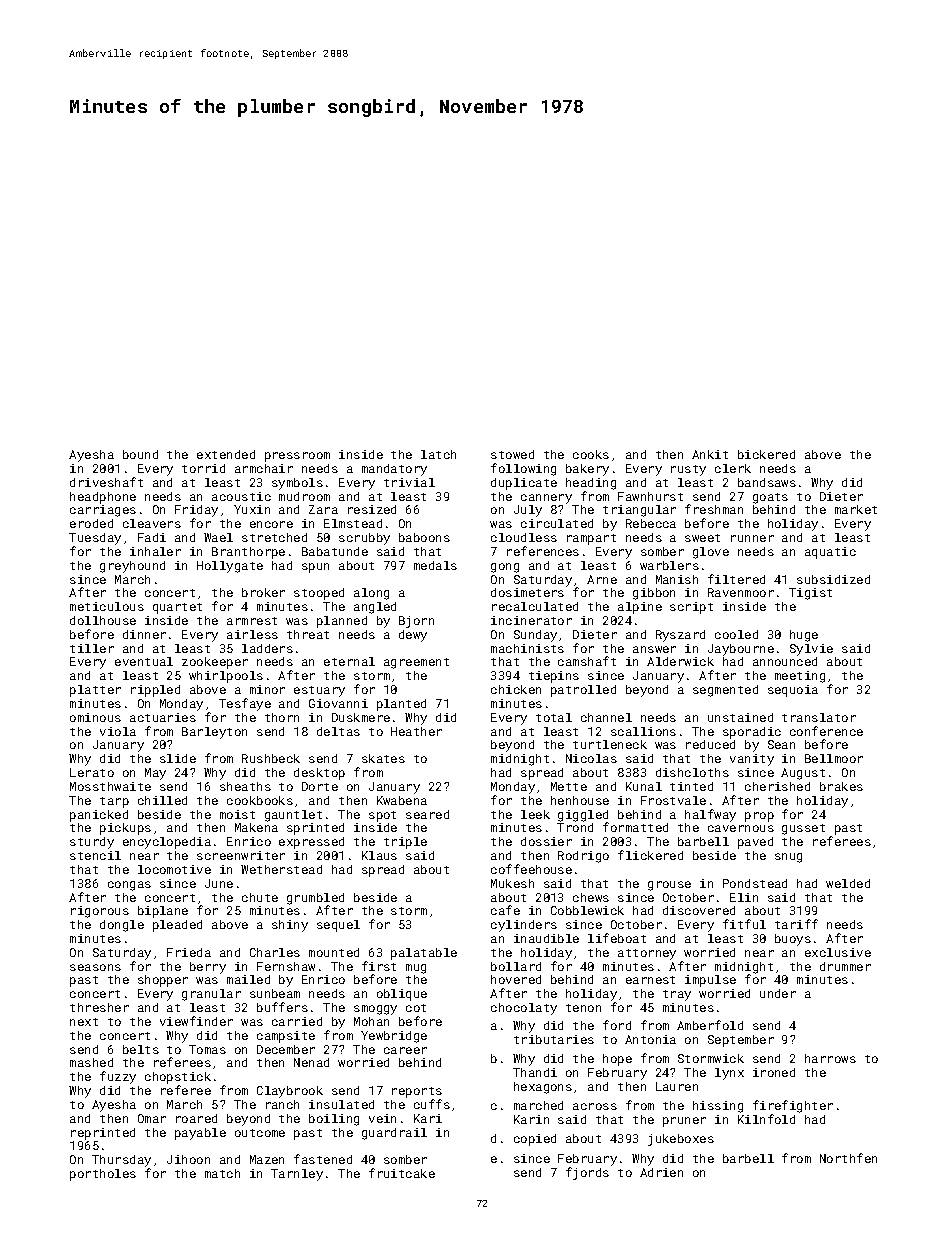 The width and height of the page is (952, 1233). Describe the element at coordinates (107, 606) in the page. I see `meticulous` at that location.
